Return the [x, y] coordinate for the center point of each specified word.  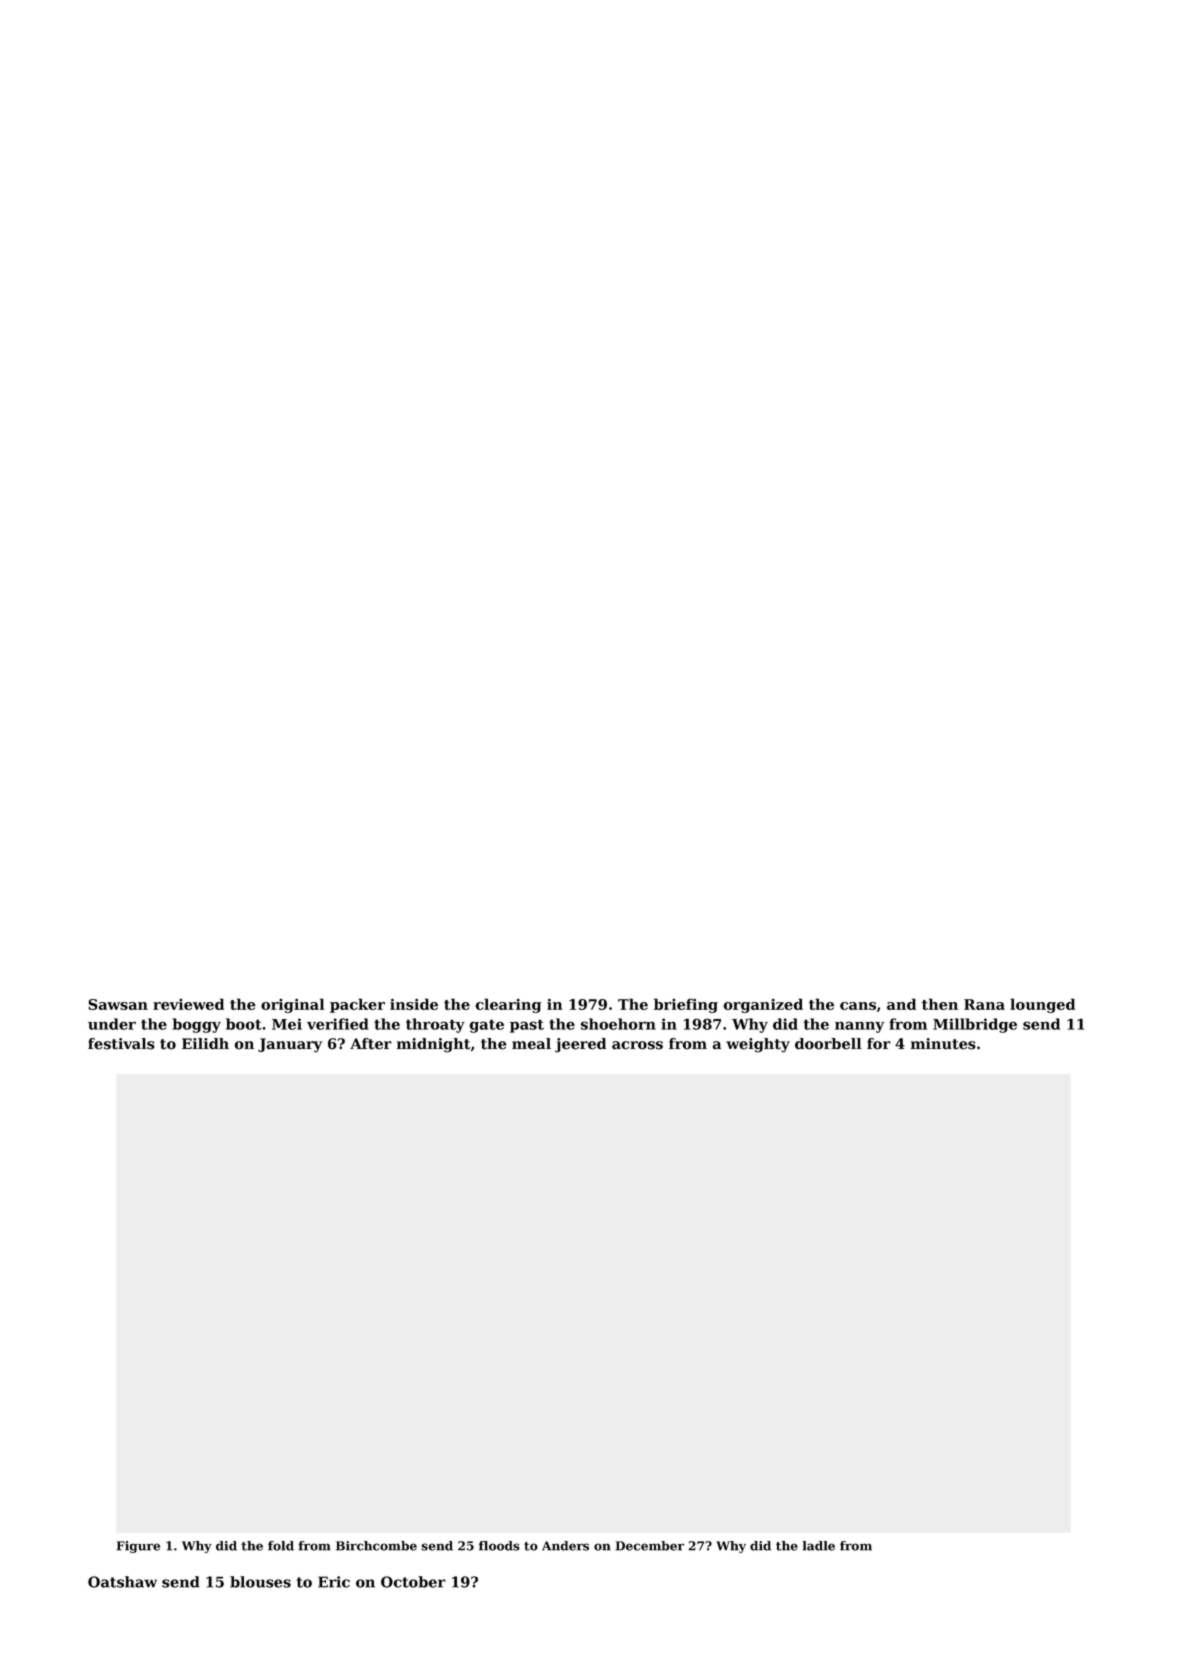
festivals [121, 1044]
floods [499, 1546]
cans [858, 1006]
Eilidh [205, 1044]
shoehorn [618, 1024]
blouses [260, 1582]
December [649, 1546]
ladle [819, 1546]
